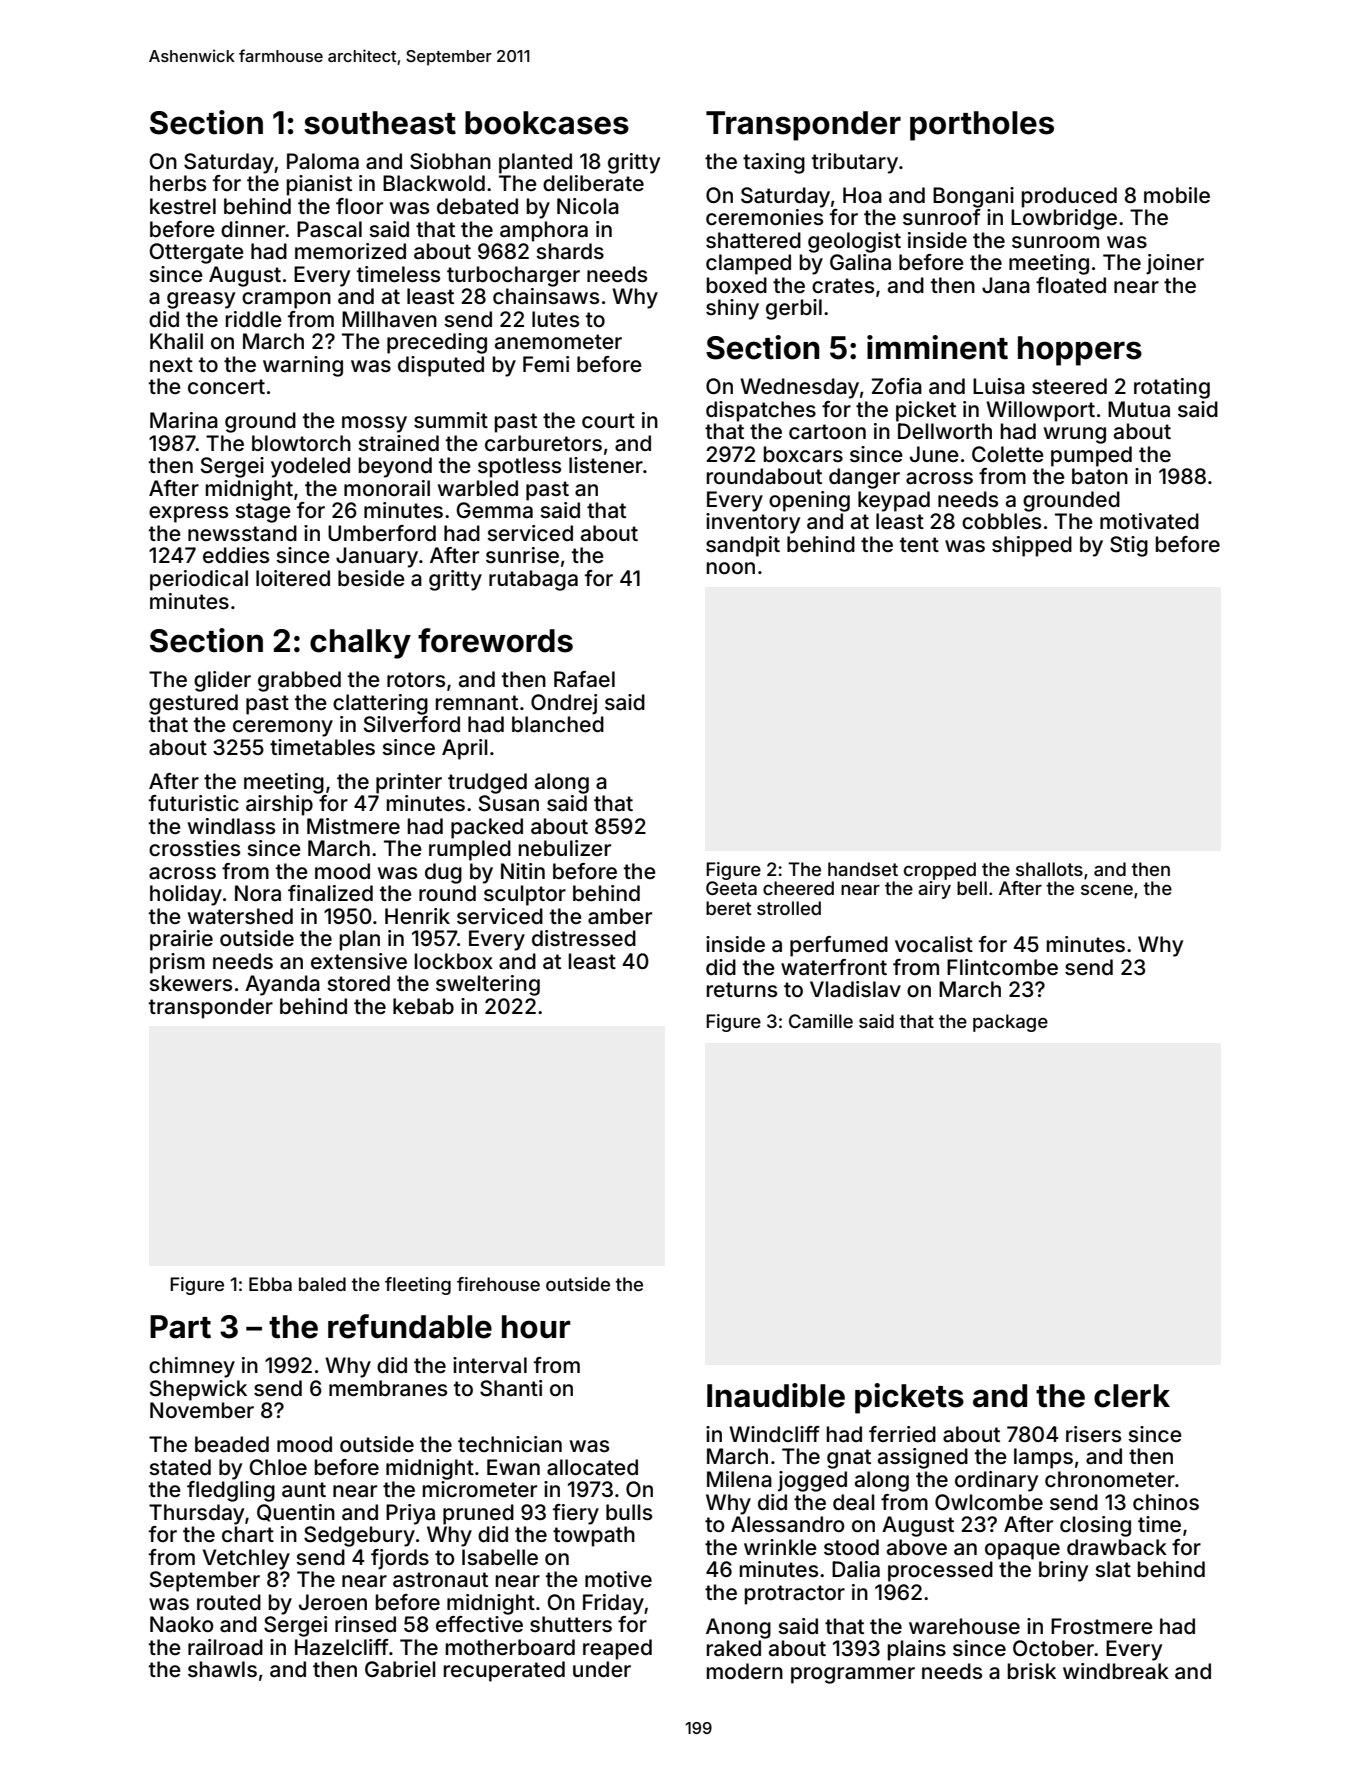 The height and width of the document is (1773, 1370). I want to click on crates, so click(843, 286).
